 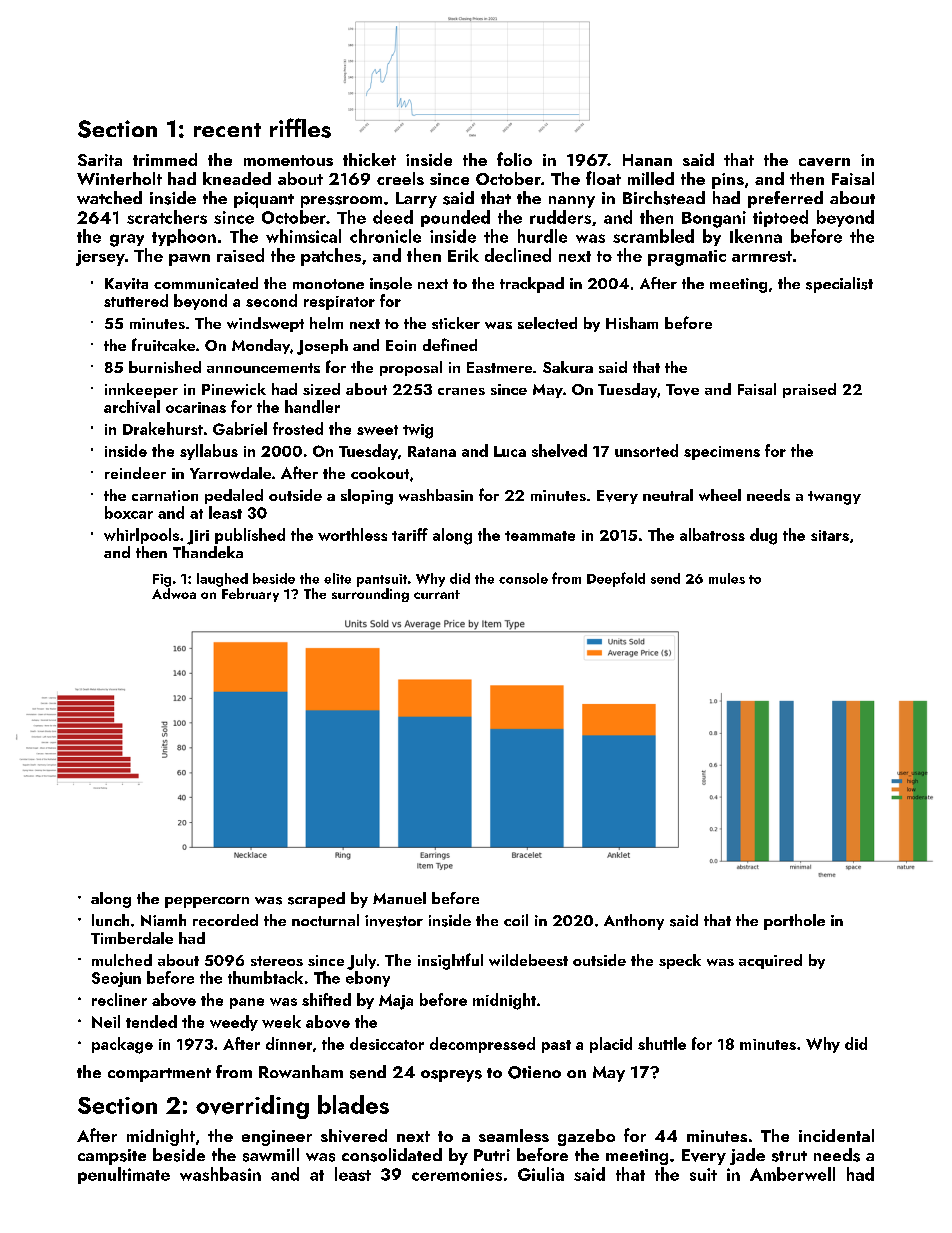 What do you see at coordinates (632, 323) in the screenshot?
I see `Hisham` at bounding box center [632, 323].
